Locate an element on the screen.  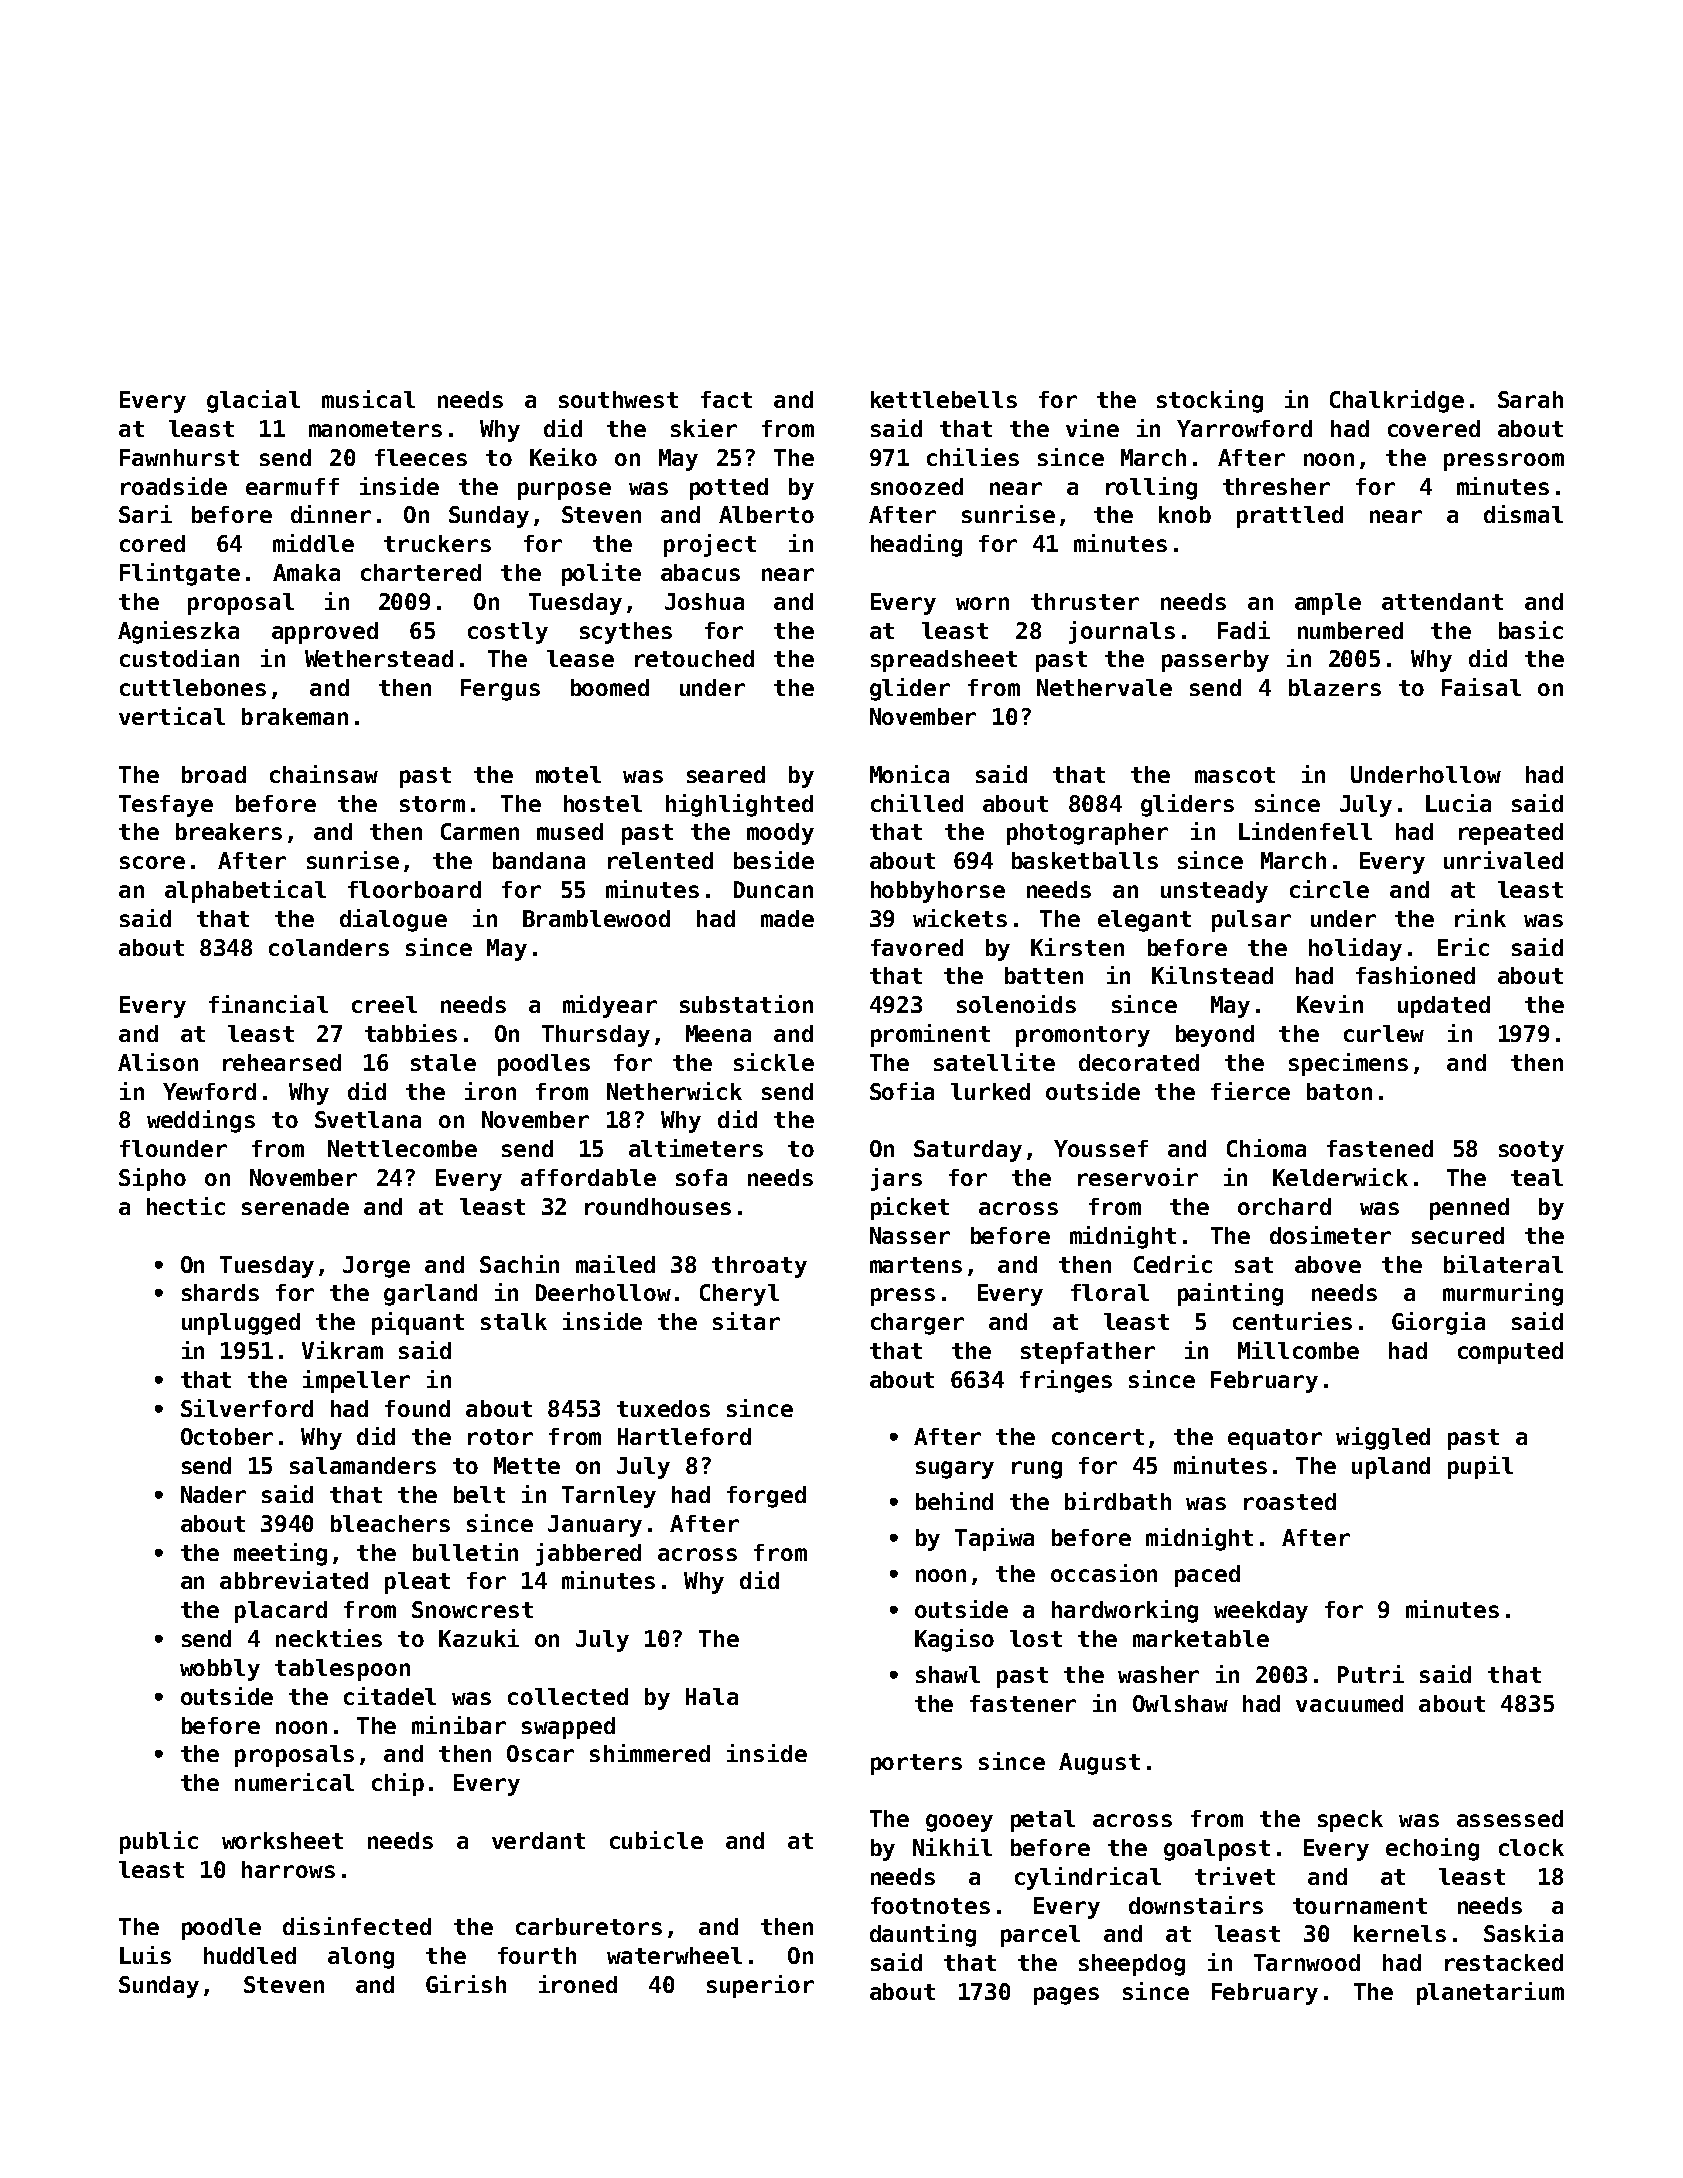
colanders is located at coordinates (329, 947).
